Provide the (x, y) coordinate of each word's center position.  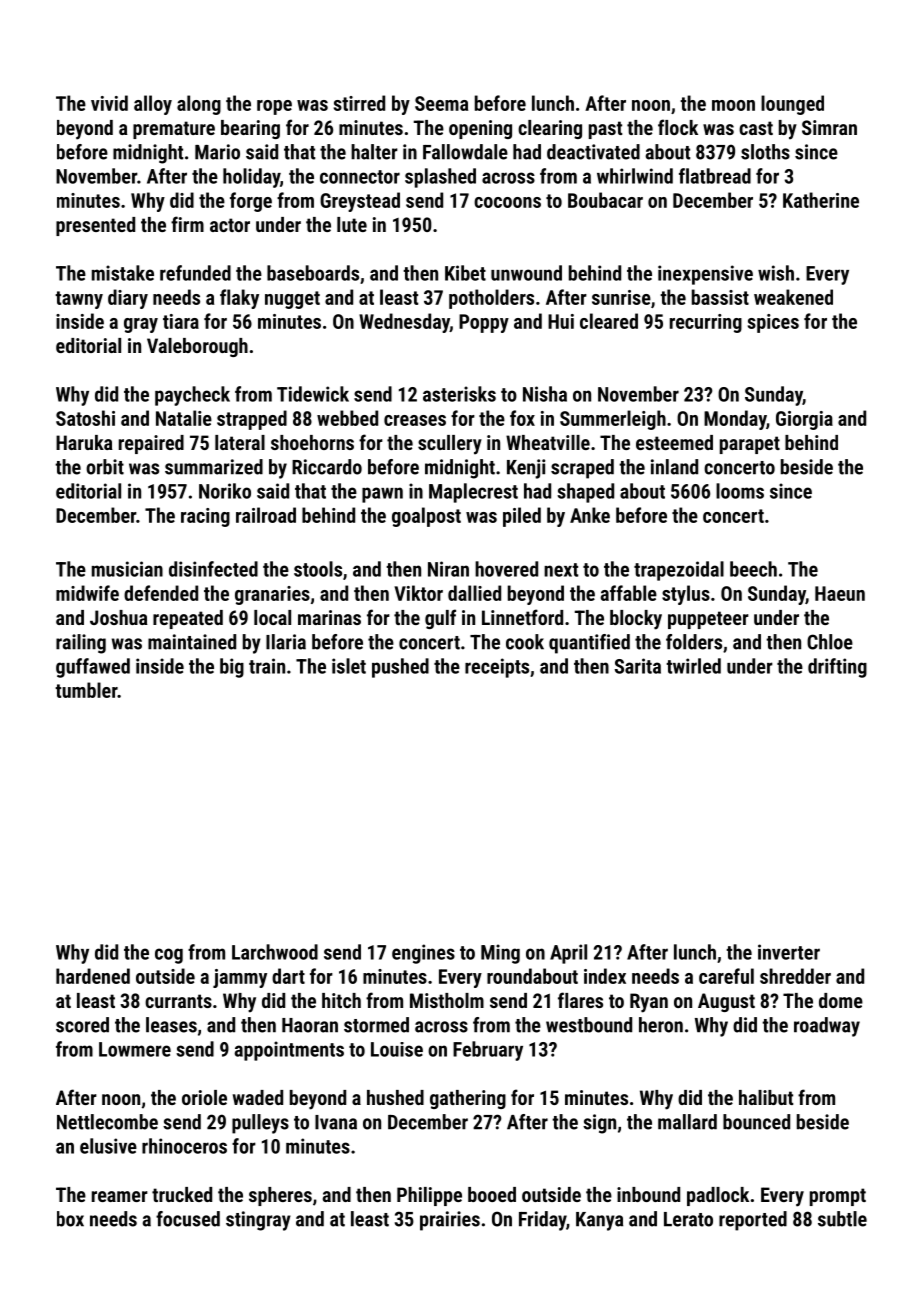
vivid (109, 103)
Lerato (688, 1219)
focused (188, 1219)
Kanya (599, 1221)
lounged (792, 105)
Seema (441, 103)
